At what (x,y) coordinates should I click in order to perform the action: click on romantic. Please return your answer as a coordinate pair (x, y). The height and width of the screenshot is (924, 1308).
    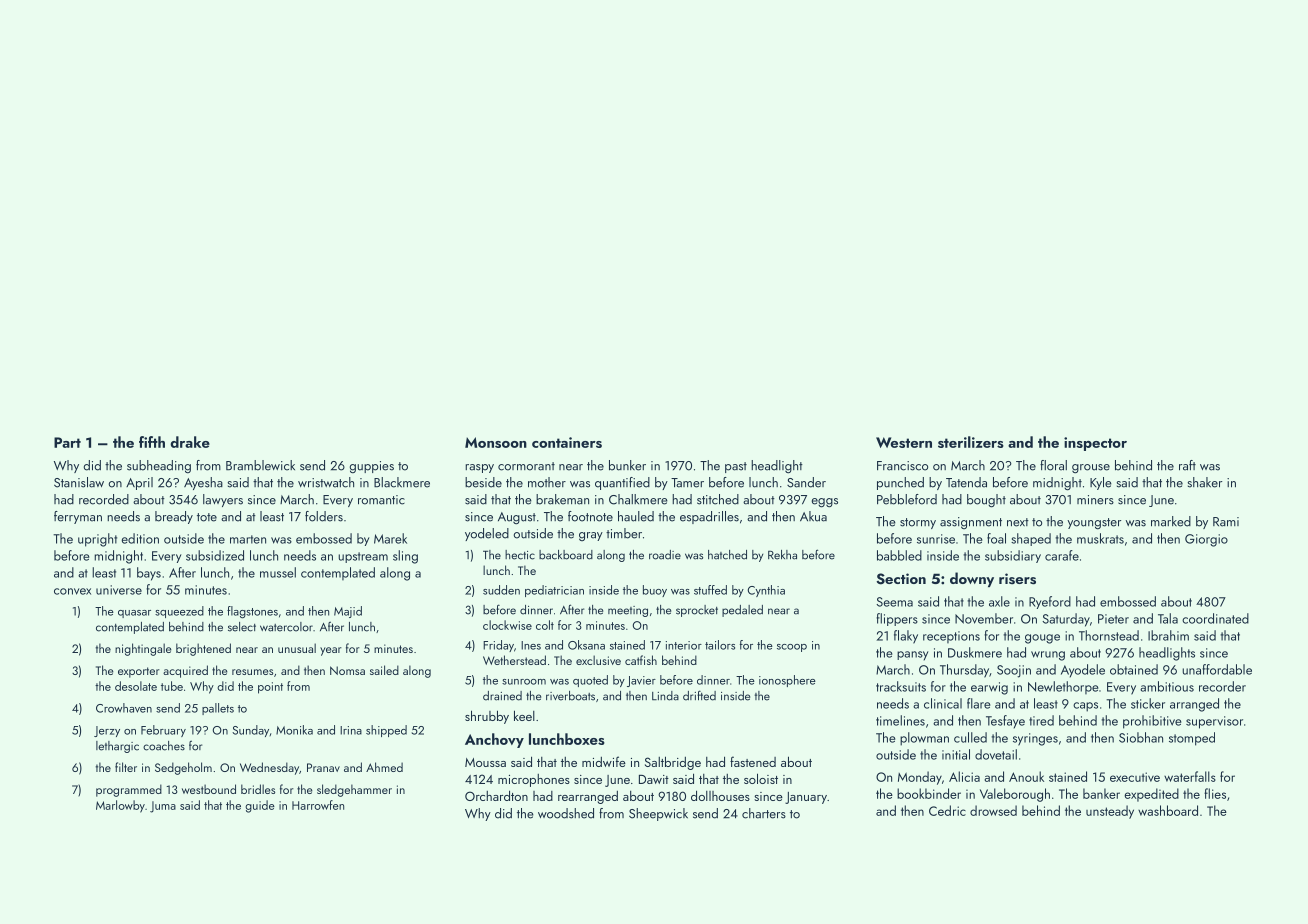
    Looking at the image, I should click on (381, 500).
